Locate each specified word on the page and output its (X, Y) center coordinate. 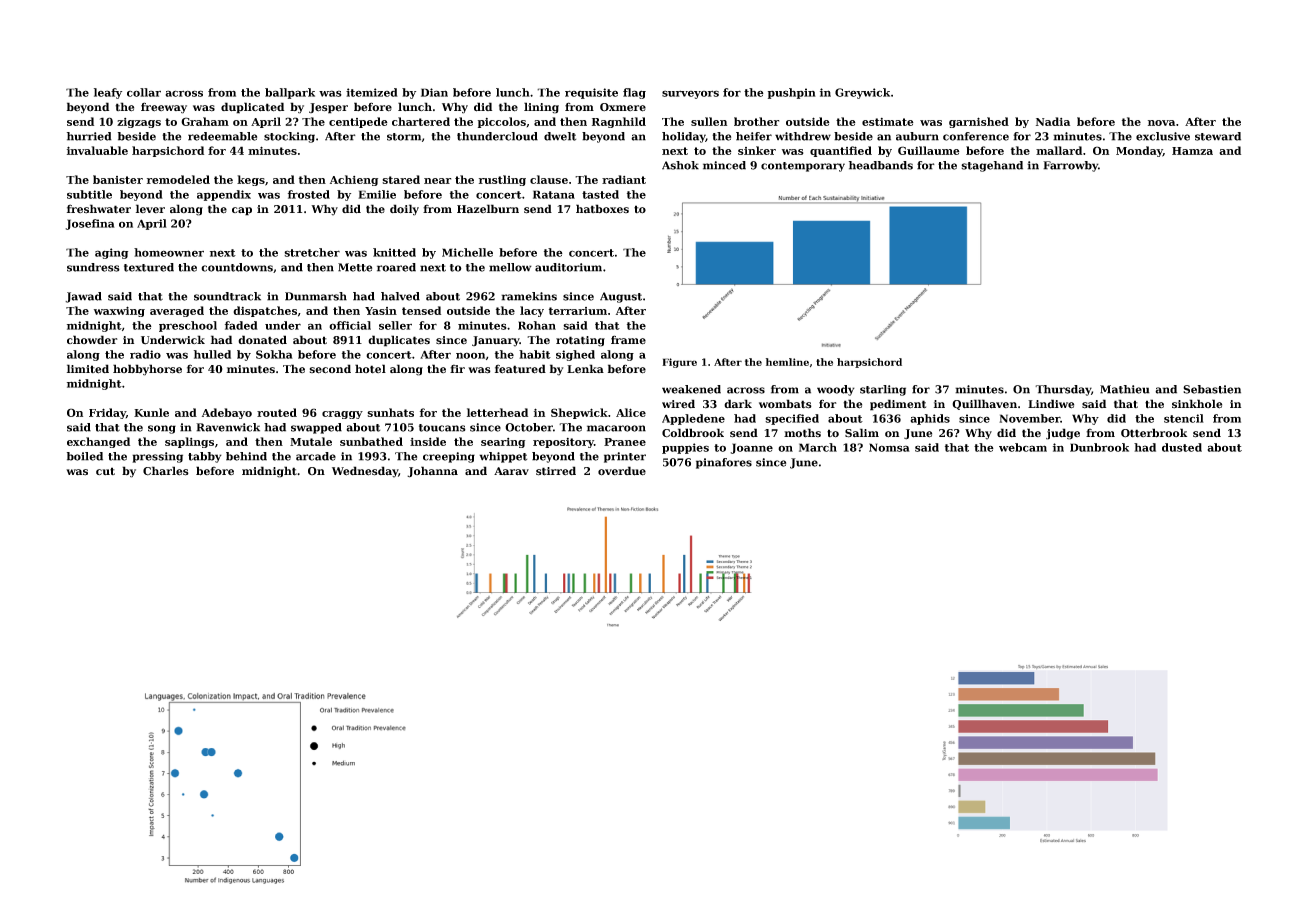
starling (883, 390)
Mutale (311, 441)
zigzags (139, 123)
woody (836, 390)
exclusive (1163, 136)
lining (541, 108)
